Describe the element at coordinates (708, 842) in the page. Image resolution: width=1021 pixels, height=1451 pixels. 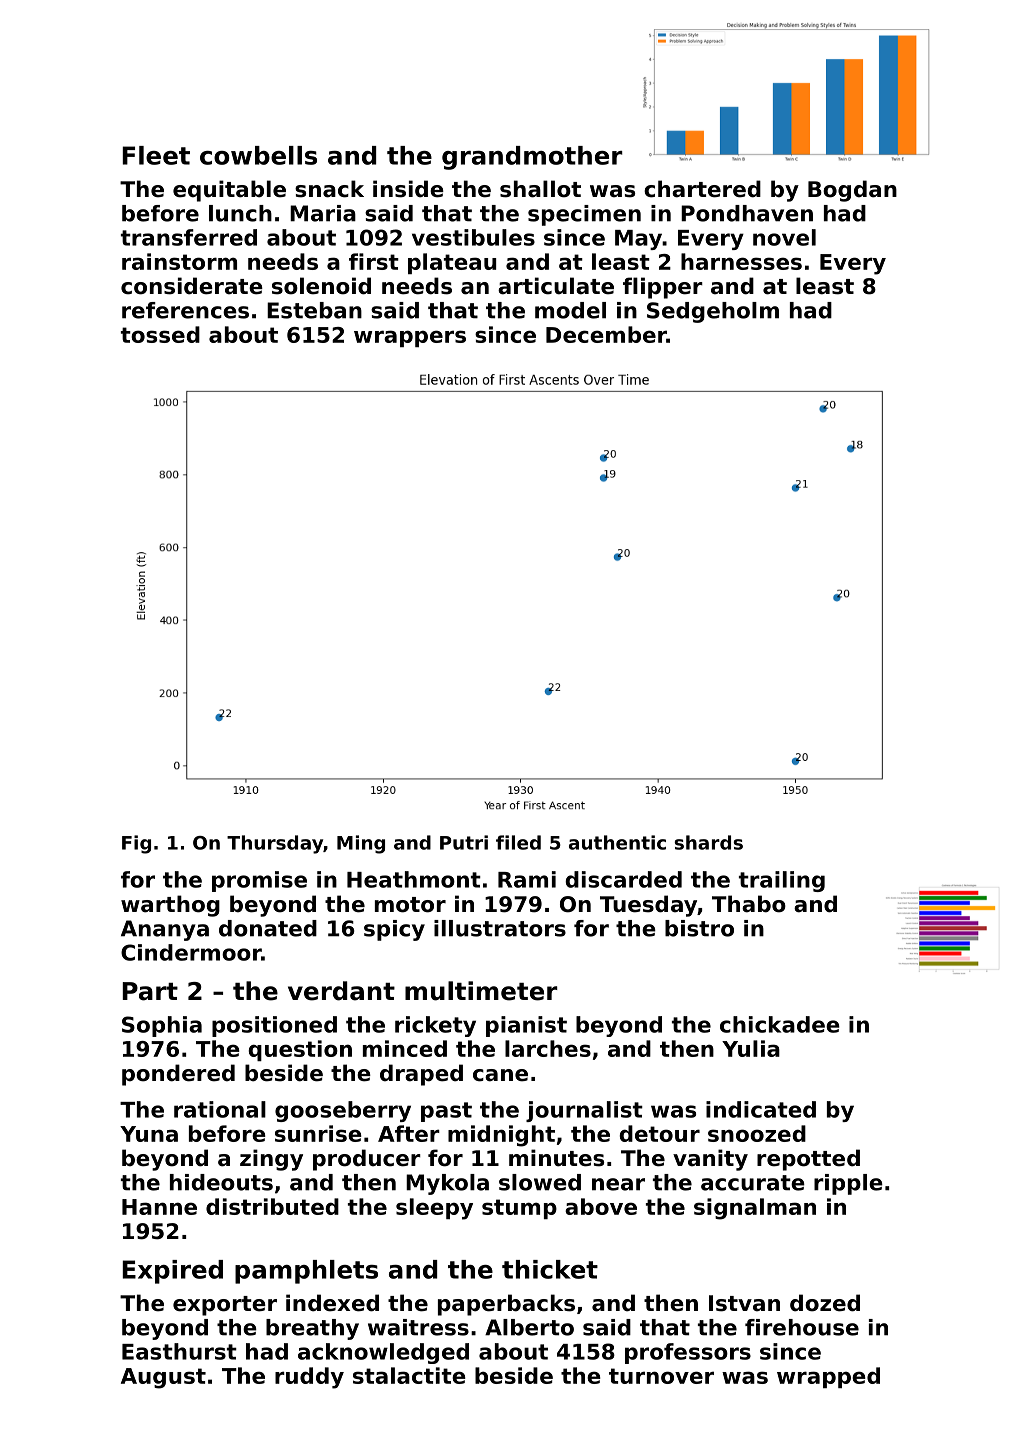
I see `shards` at that location.
